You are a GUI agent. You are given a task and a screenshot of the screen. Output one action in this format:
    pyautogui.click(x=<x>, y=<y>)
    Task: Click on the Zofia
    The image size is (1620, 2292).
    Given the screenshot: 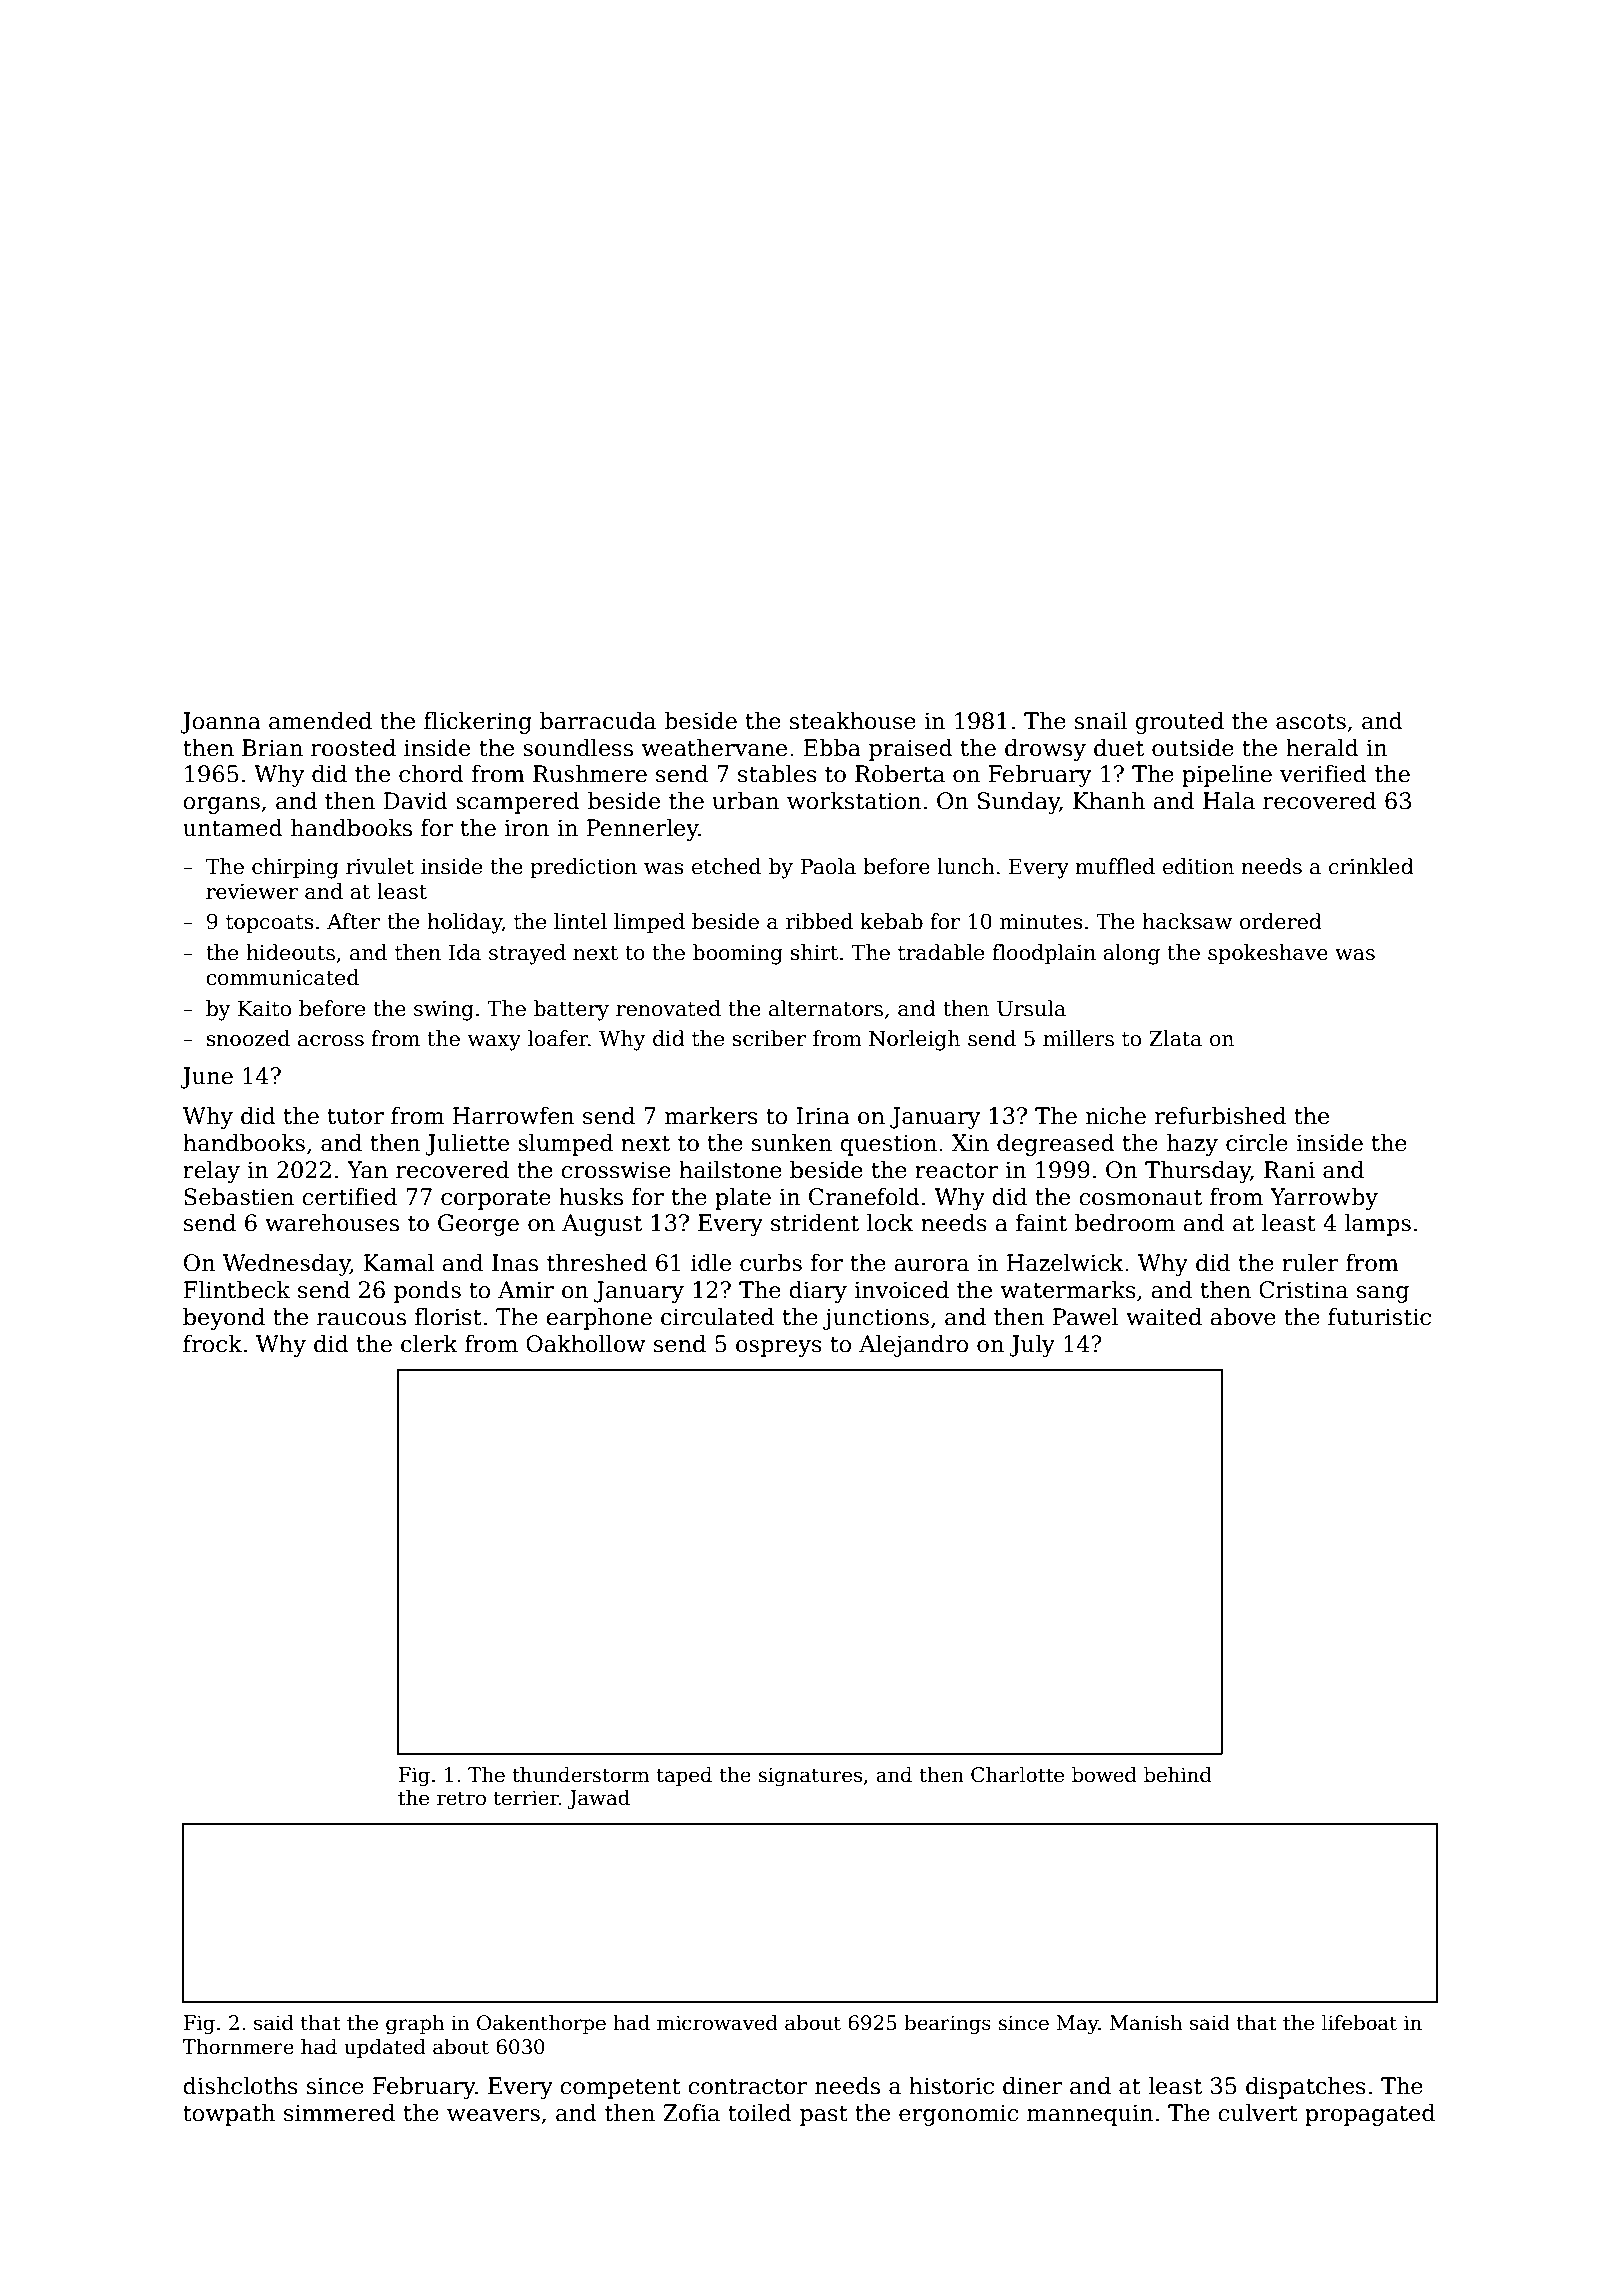 What is the action you would take?
    pyautogui.click(x=691, y=2113)
